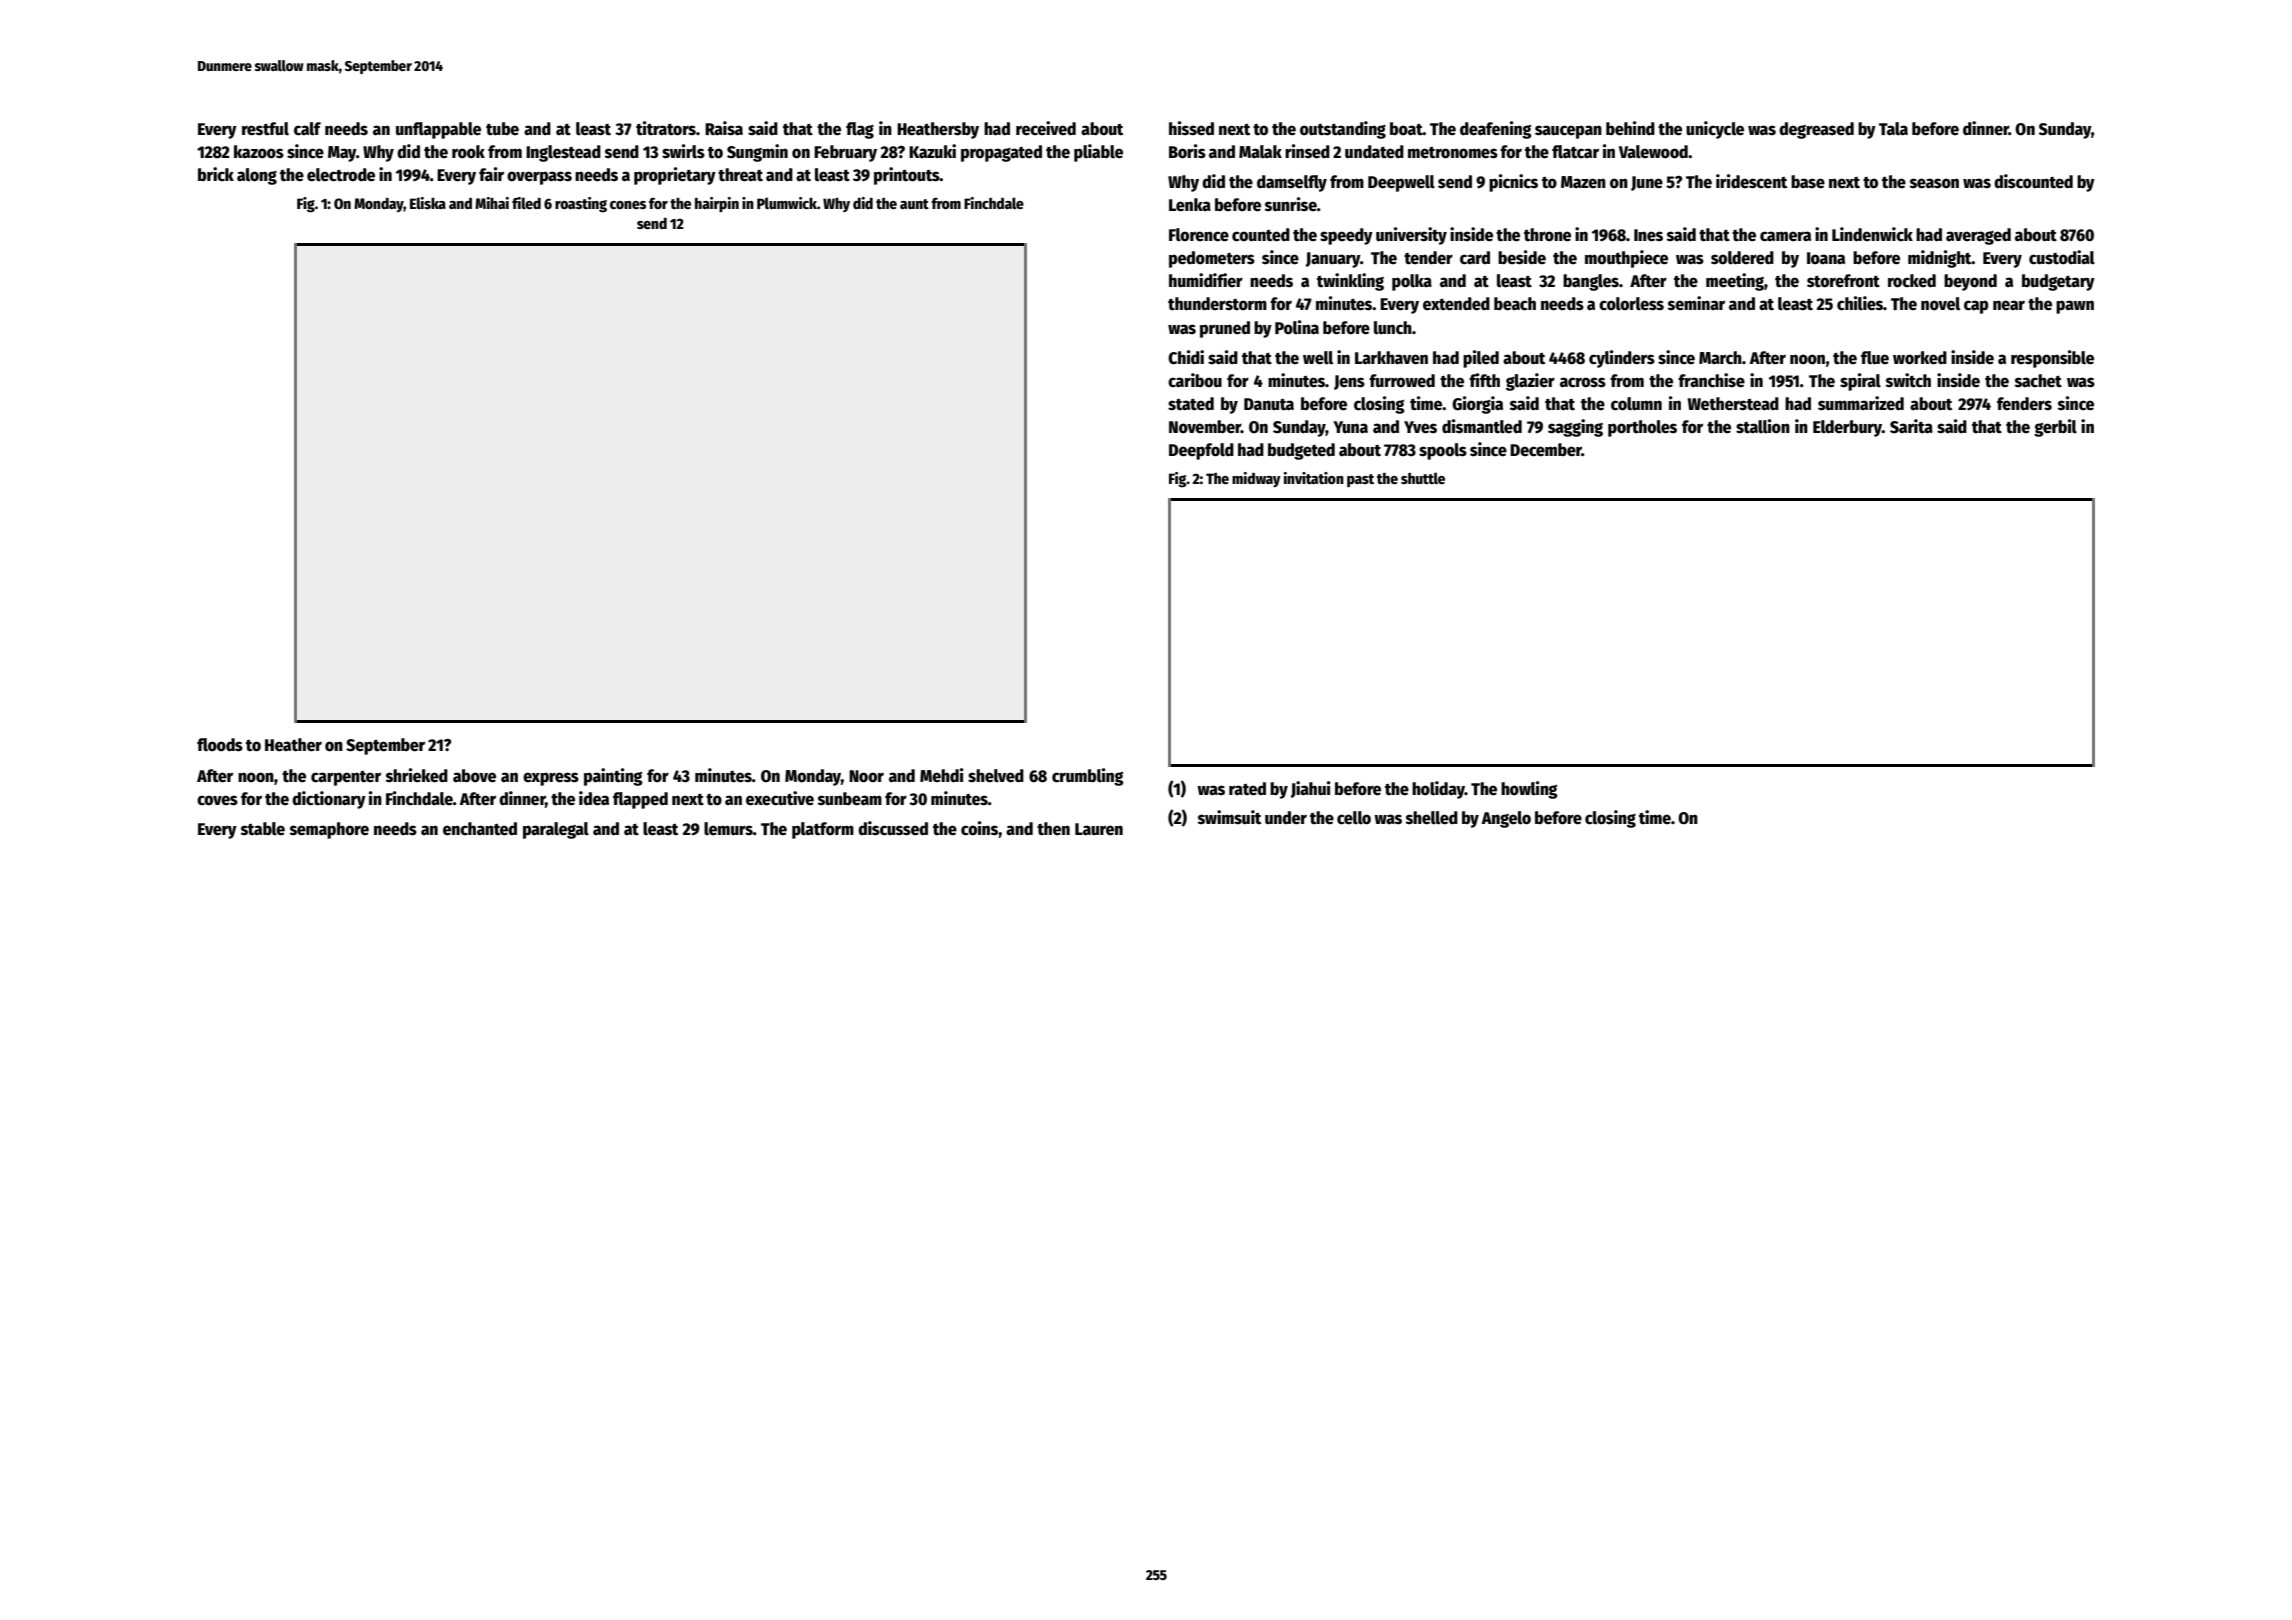 This screenshot has height=1620, width=2292. What do you see at coordinates (1314, 478) in the screenshot?
I see `invitation` at bounding box center [1314, 478].
